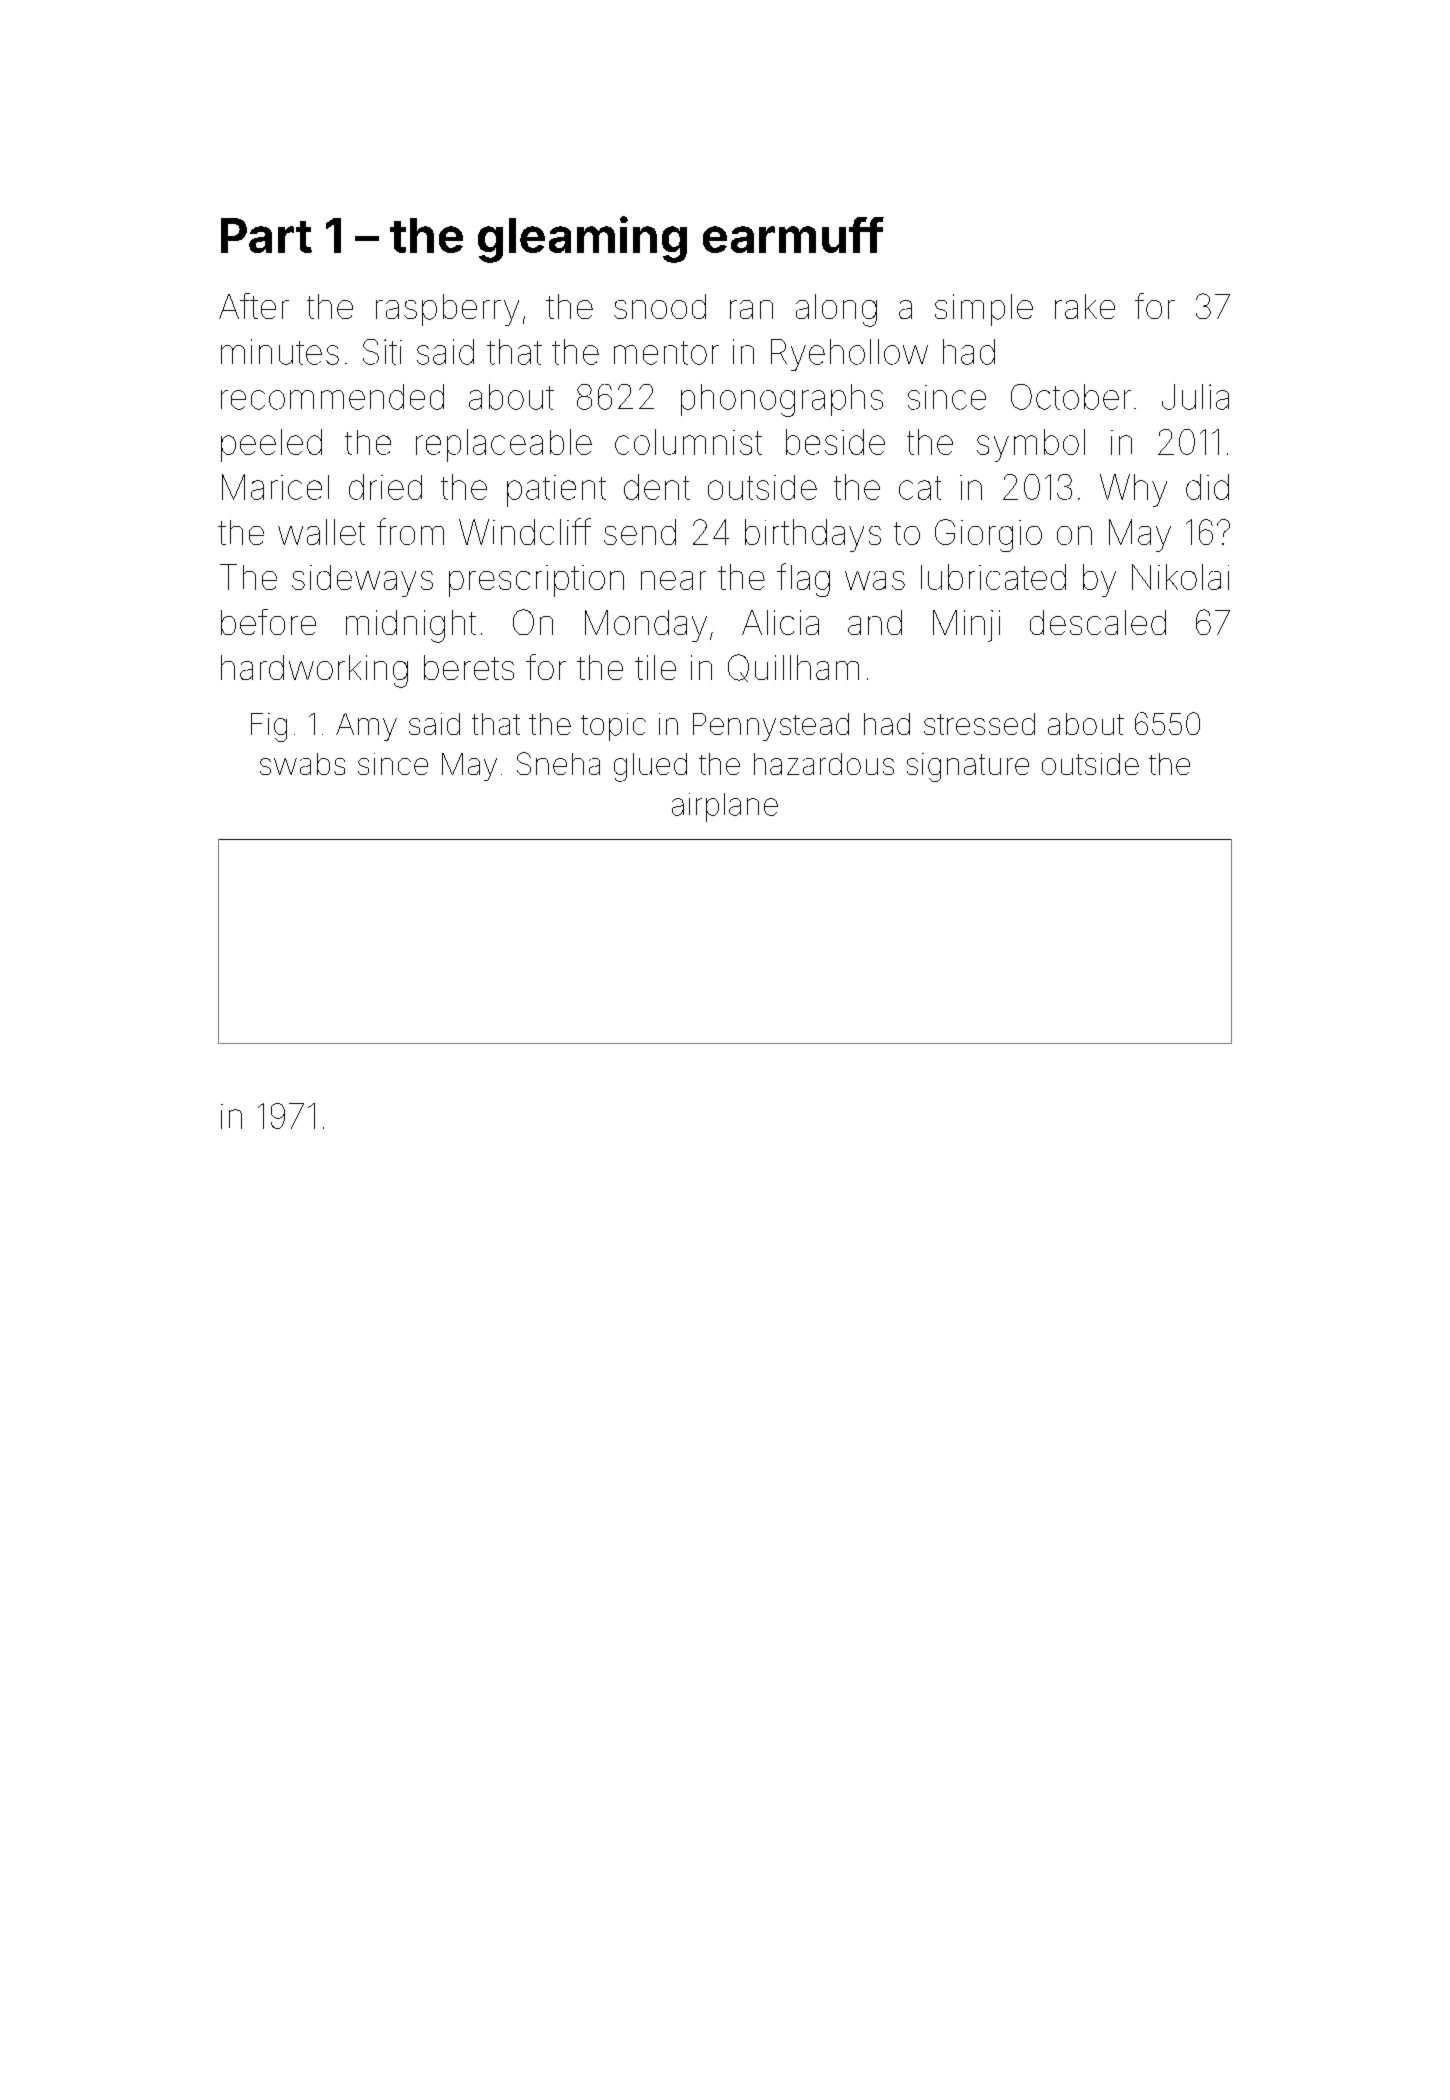 This page has height=2100, width=1450. I want to click on swabs, so click(302, 764).
